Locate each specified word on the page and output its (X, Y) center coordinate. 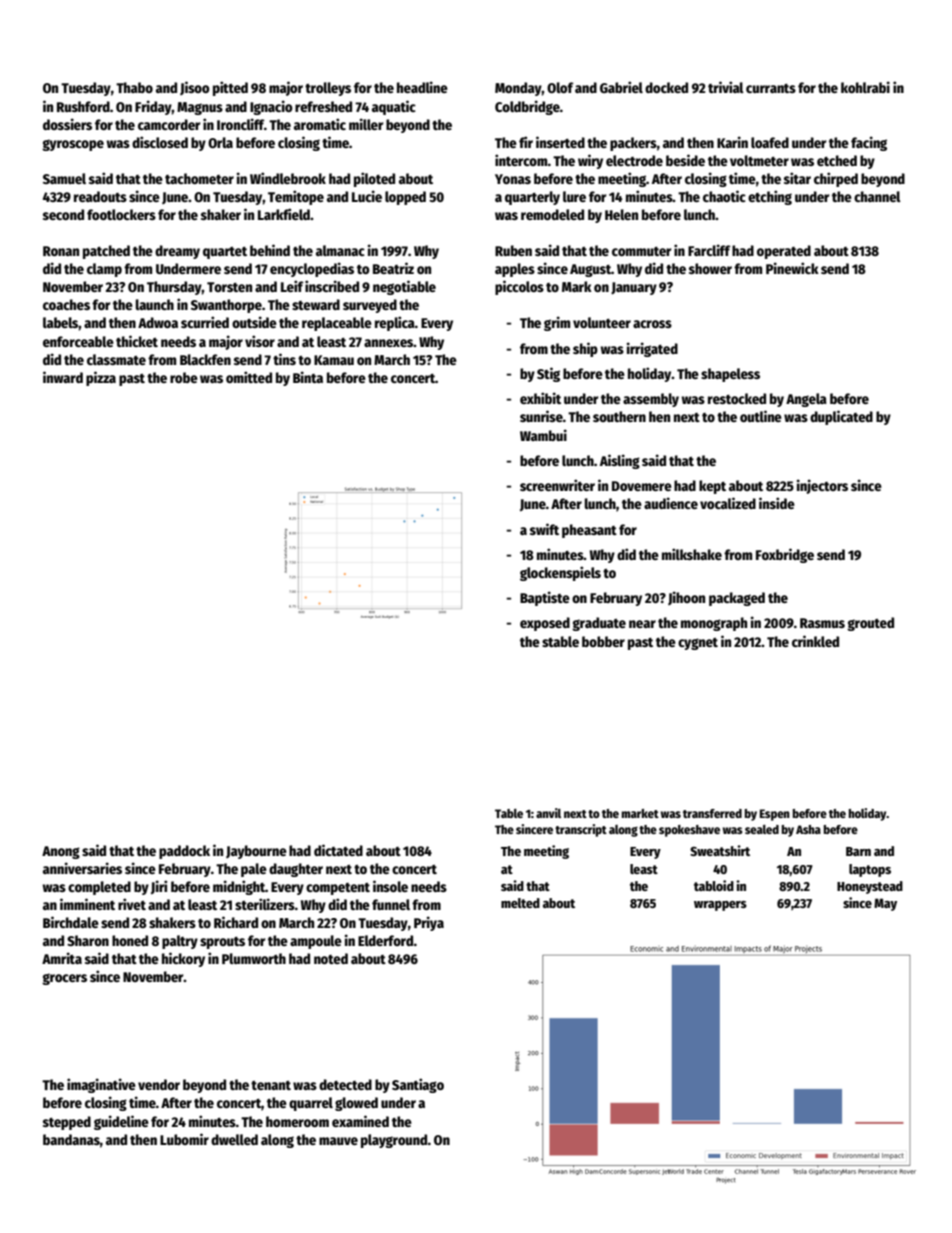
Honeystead (870, 887)
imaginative (101, 1085)
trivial (726, 87)
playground (394, 1141)
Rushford (83, 106)
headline (422, 87)
